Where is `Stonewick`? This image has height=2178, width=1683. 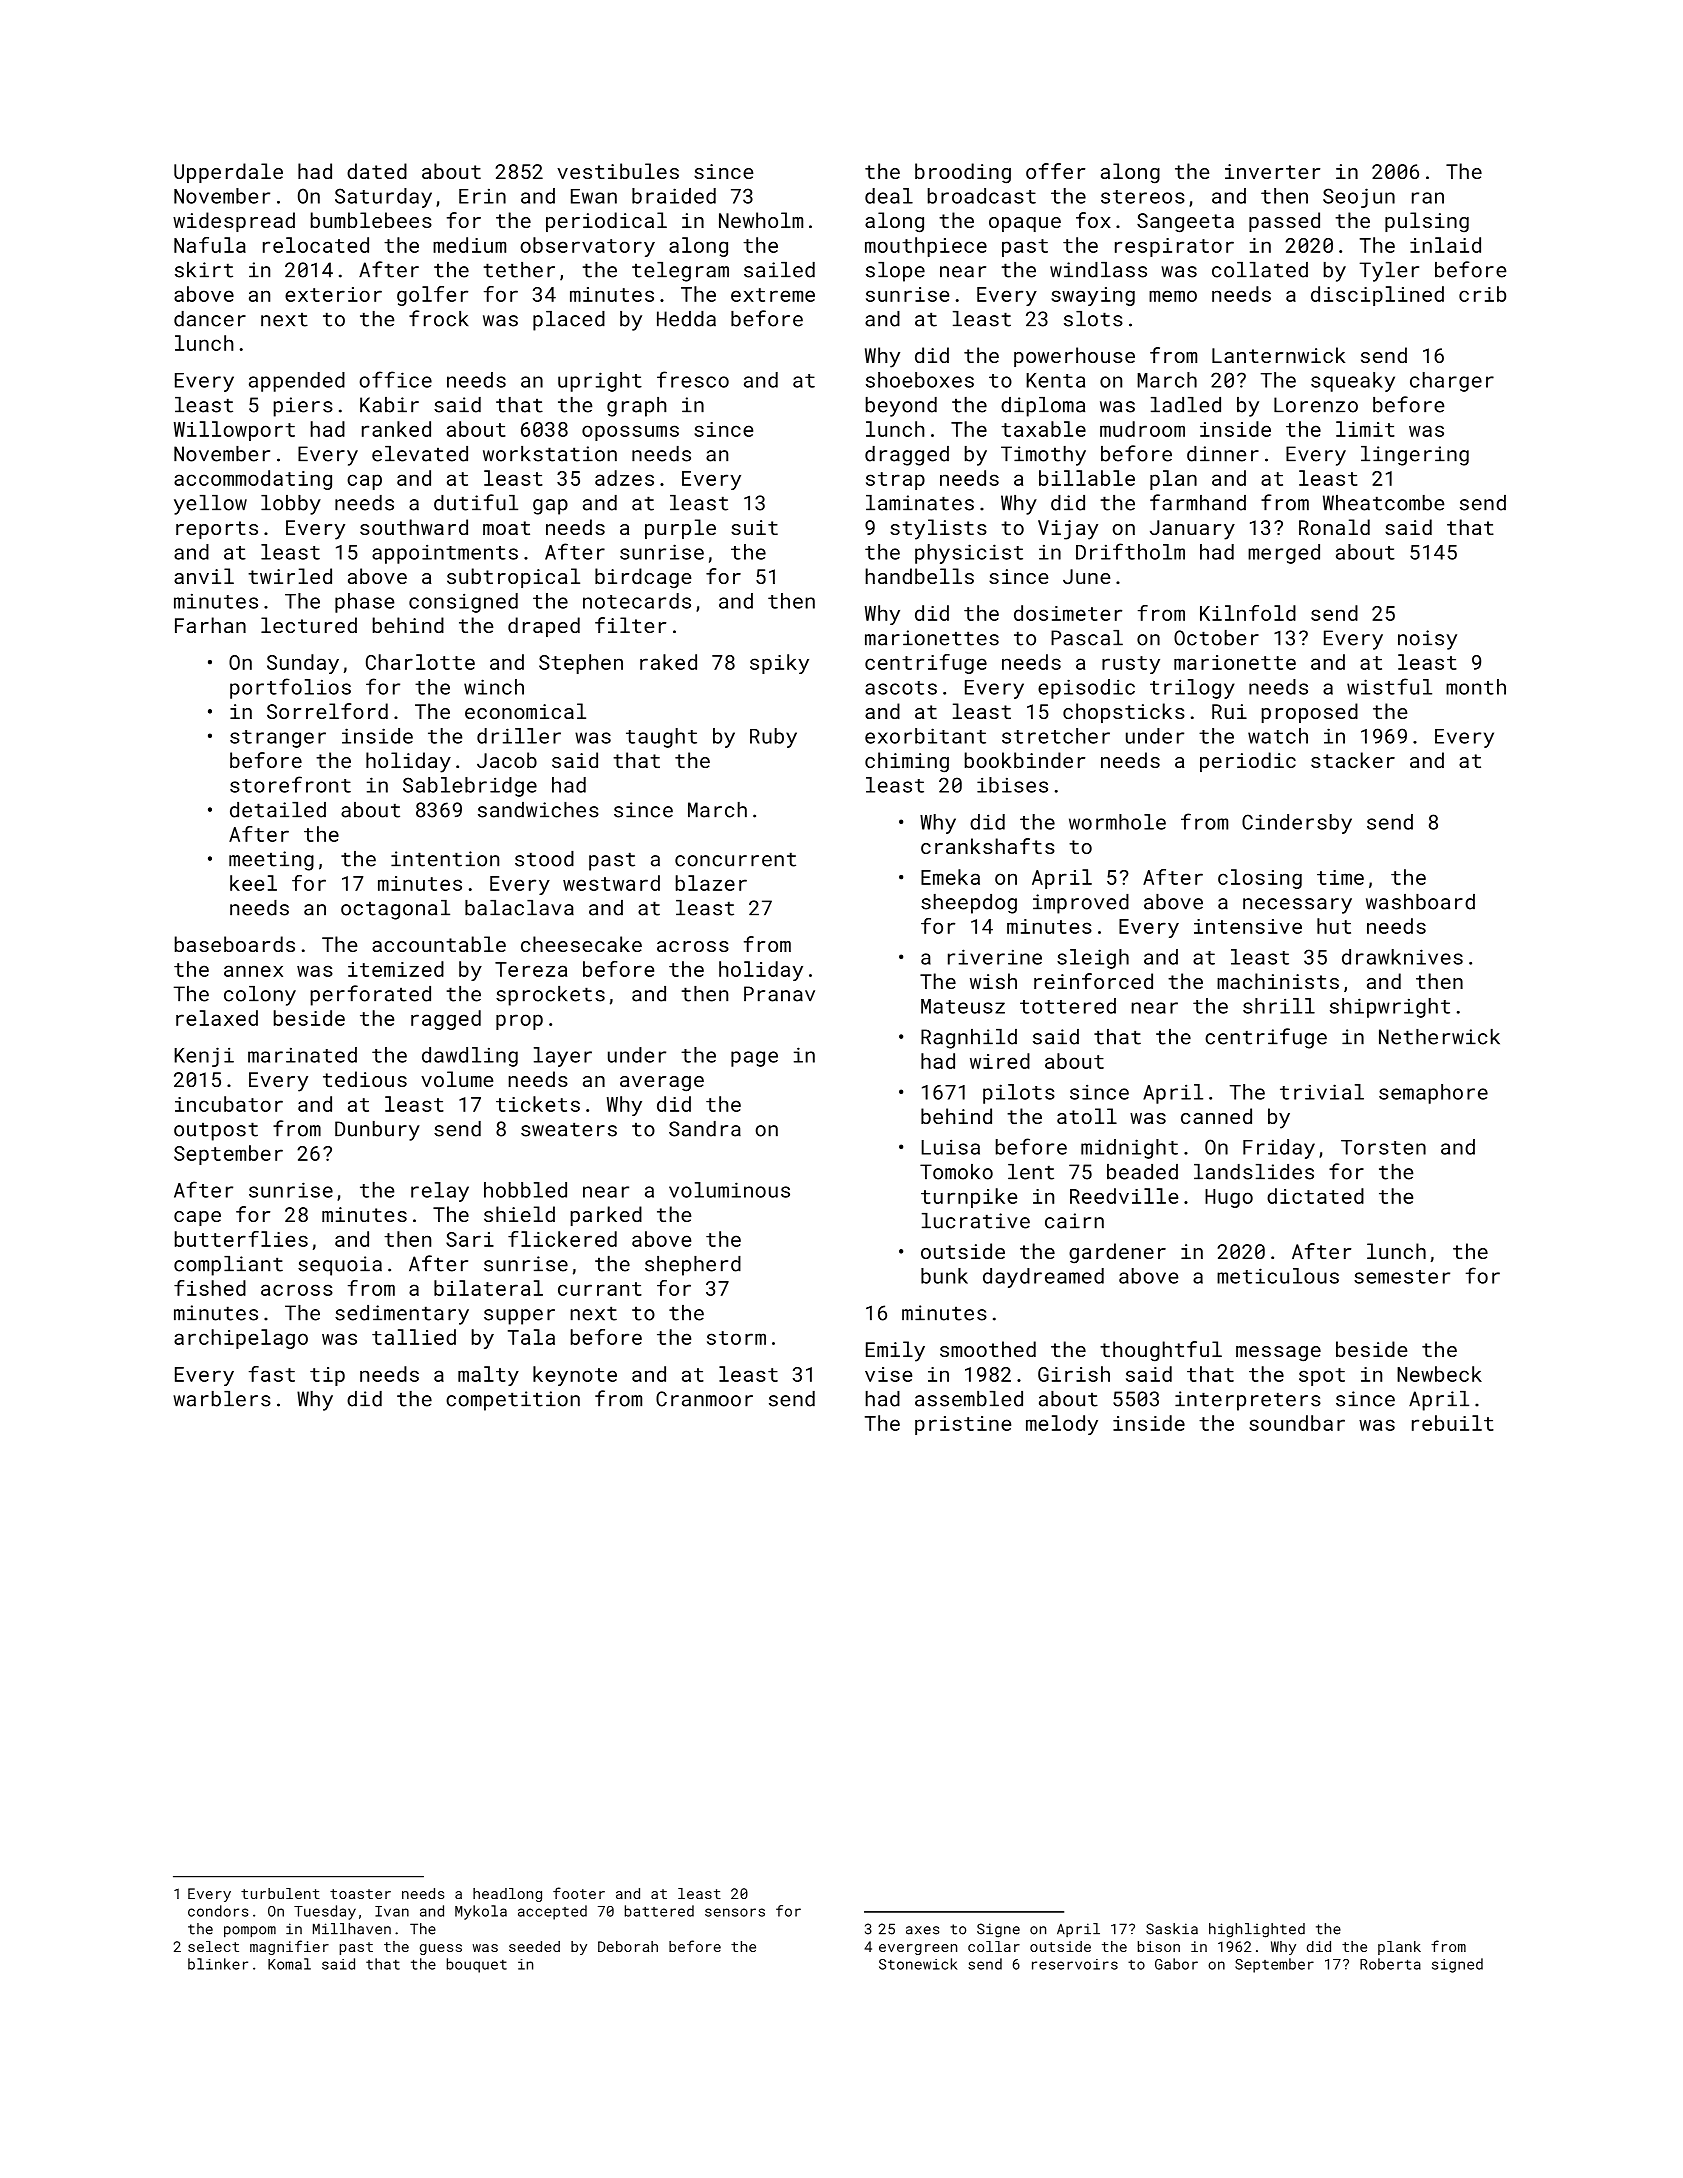 Stonewick is located at coordinates (918, 1964).
